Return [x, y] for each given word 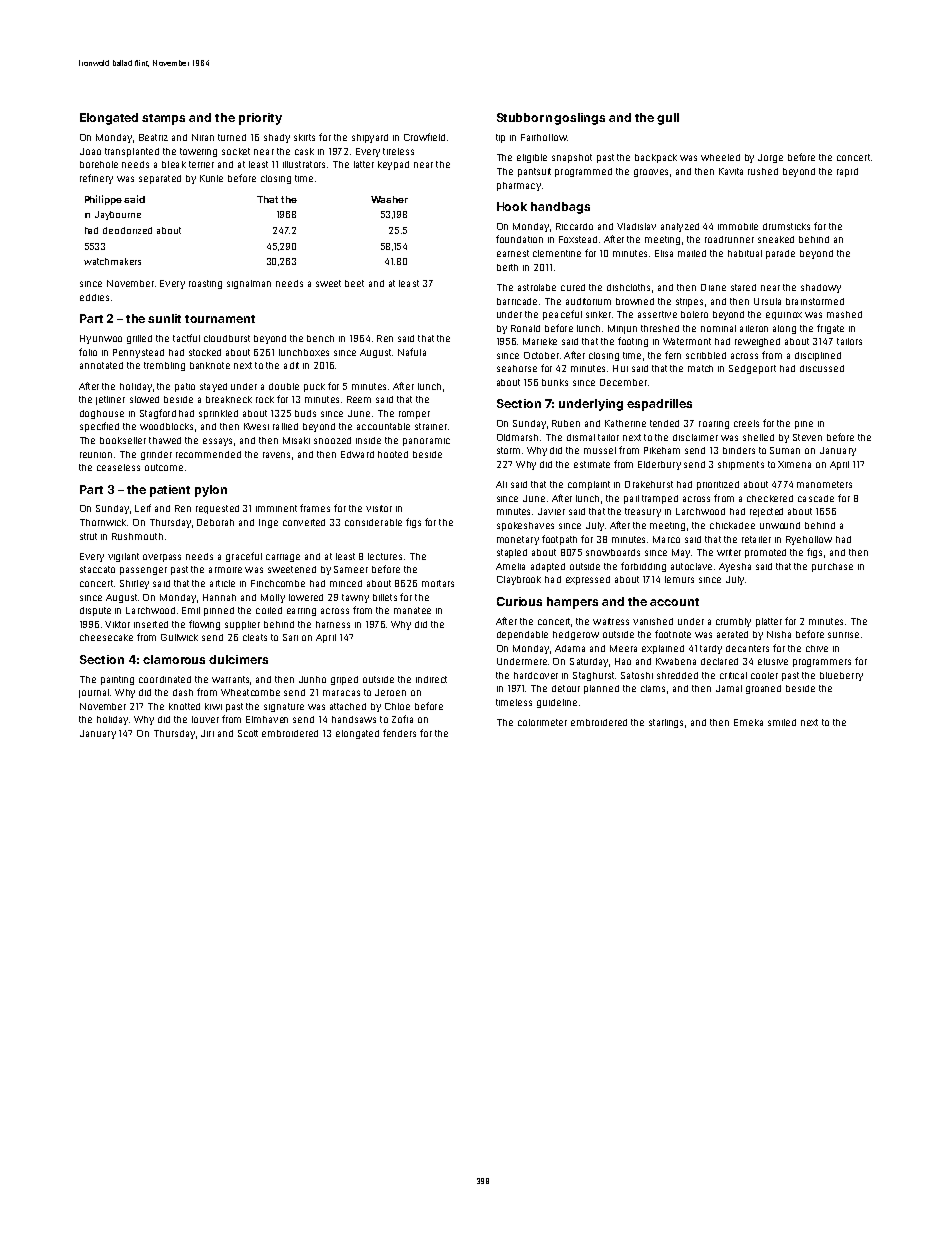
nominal [718, 328]
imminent [276, 508]
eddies [94, 297]
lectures [385, 556]
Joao [90, 151]
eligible [532, 158]
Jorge [770, 158]
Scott [248, 733]
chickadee [732, 525]
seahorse [517, 368]
